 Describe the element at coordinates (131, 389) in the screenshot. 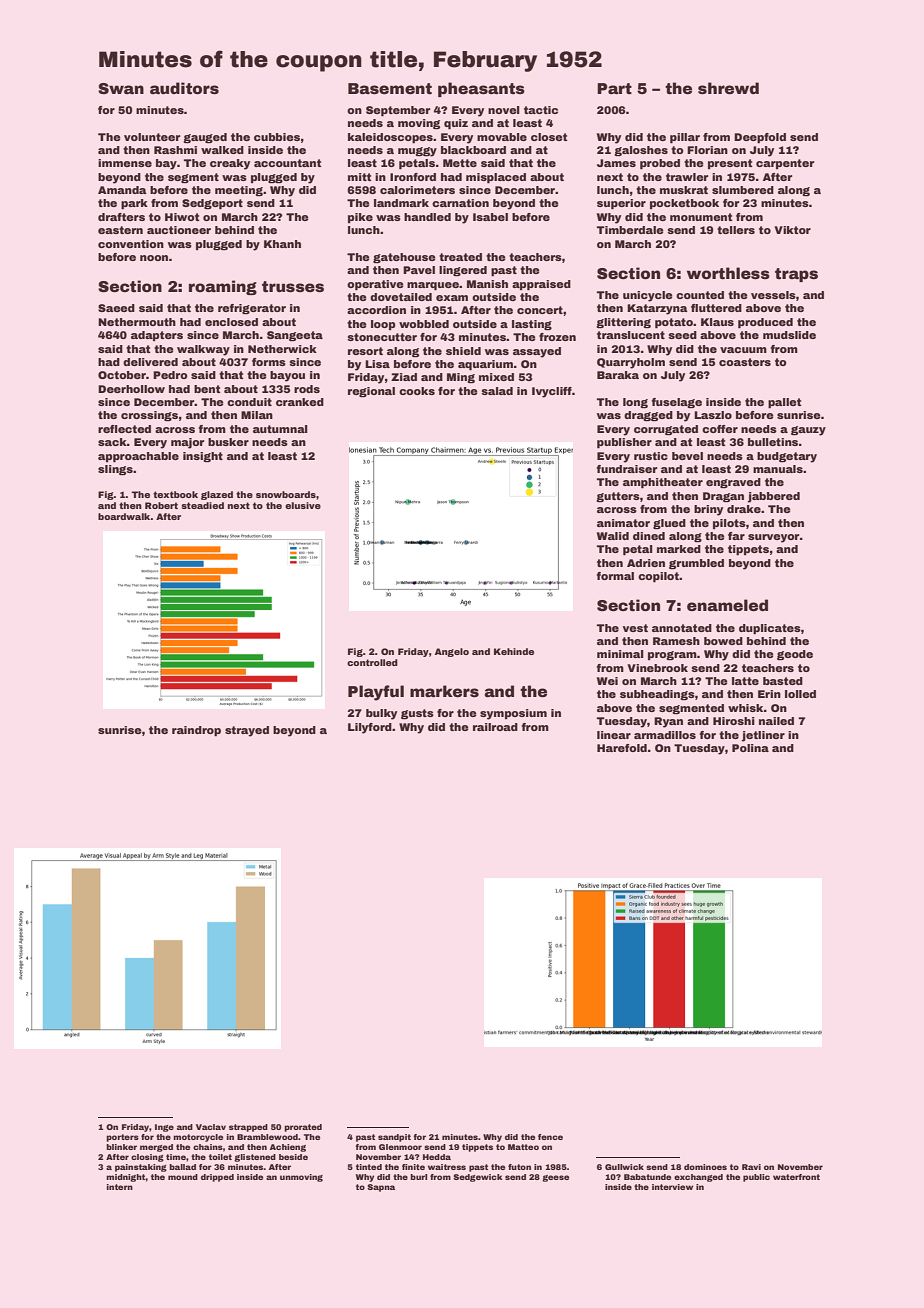

I see `Deerhollow` at that location.
